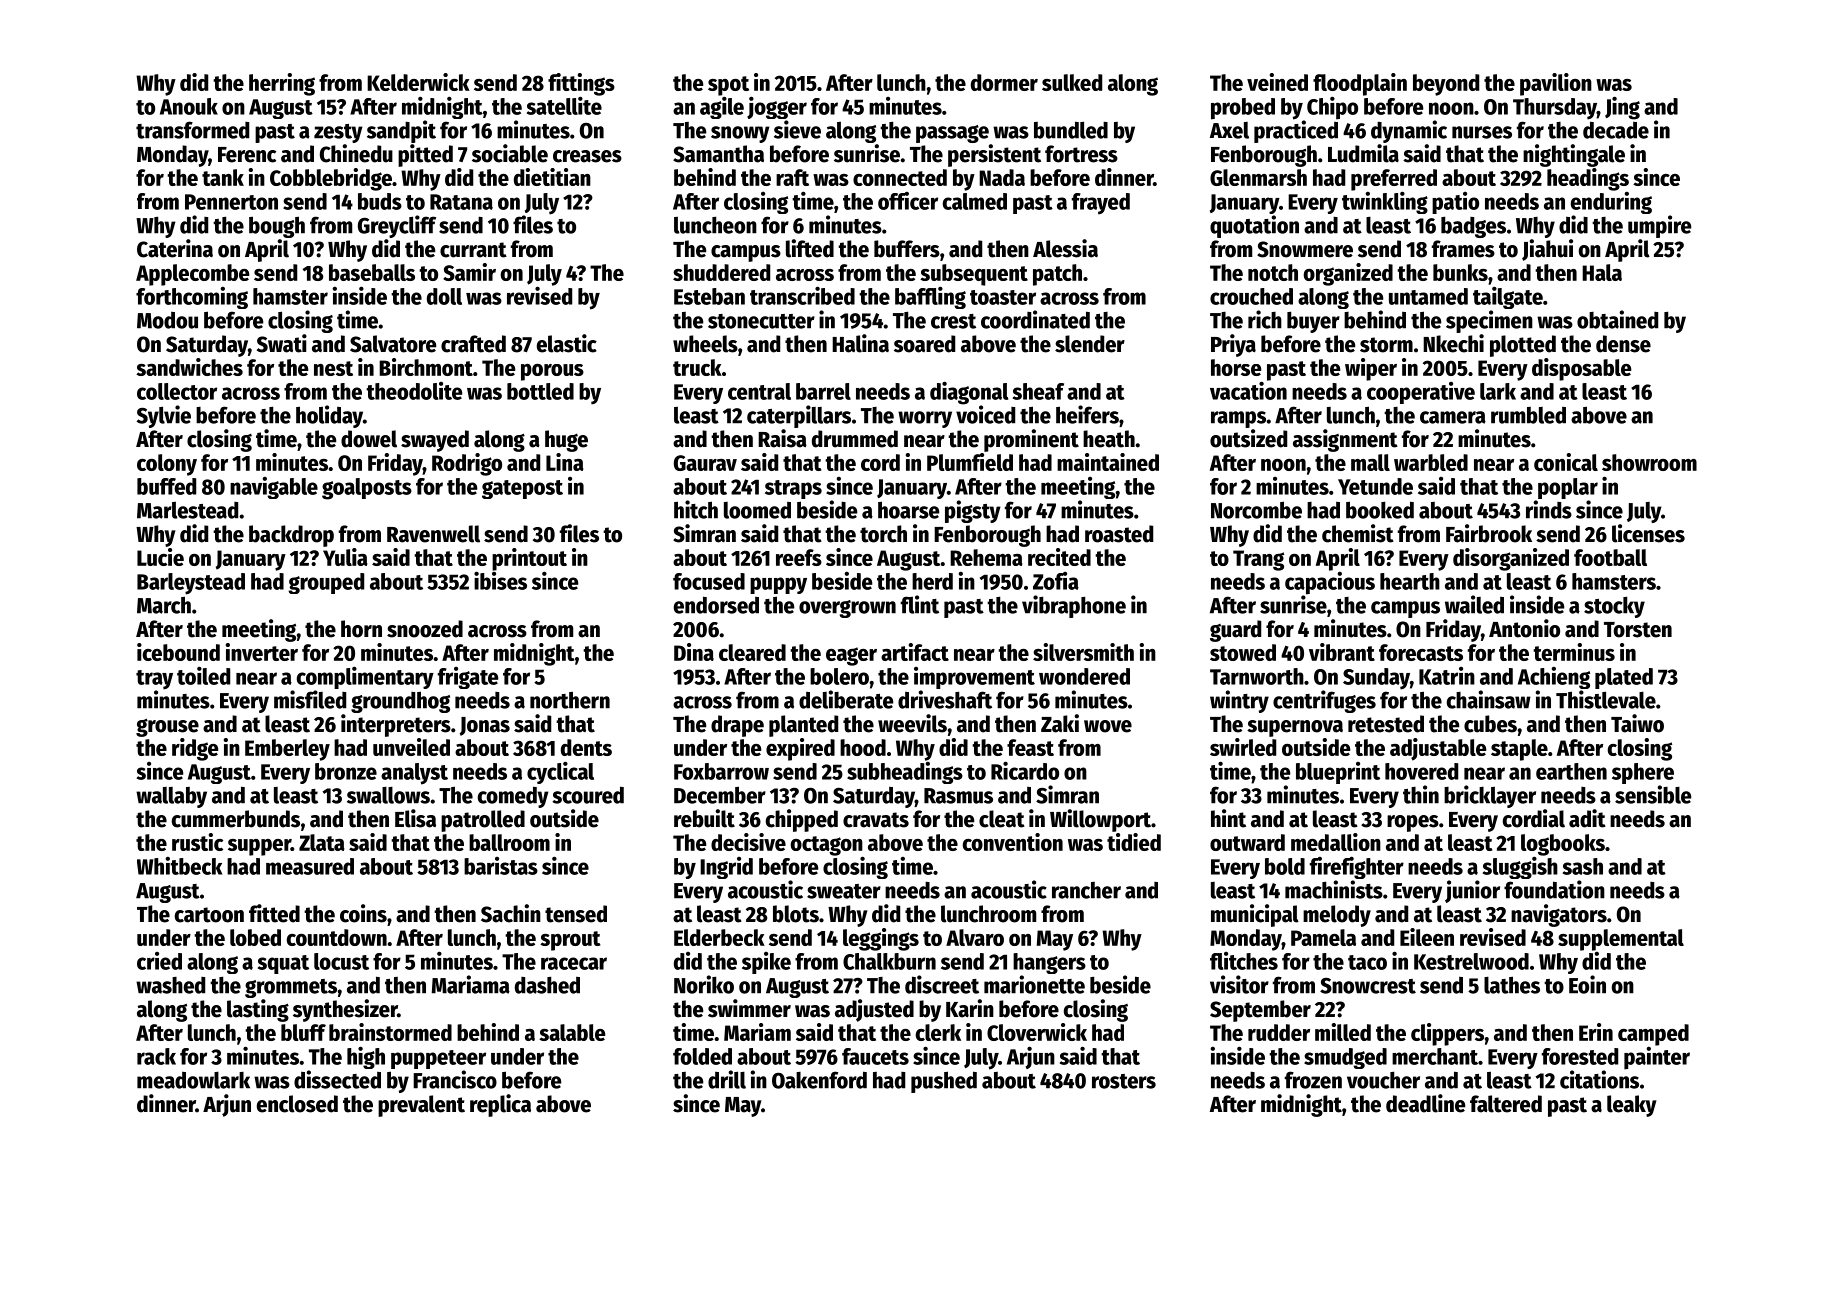 Image resolution: width=1835 pixels, height=1297 pixels. What do you see at coordinates (1248, 438) in the screenshot?
I see `outsized` at bounding box center [1248, 438].
